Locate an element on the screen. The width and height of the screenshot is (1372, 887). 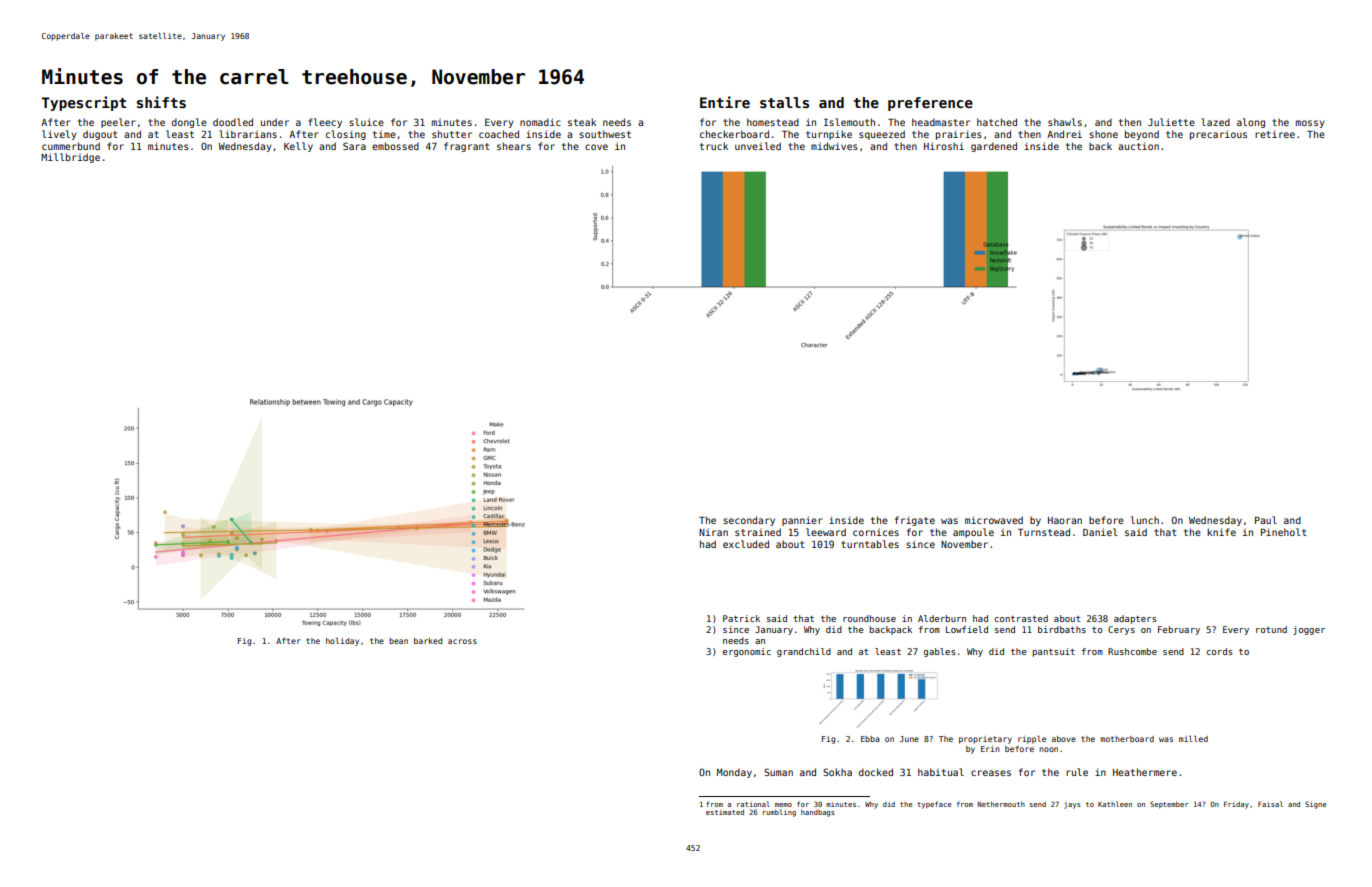
Millbridge is located at coordinates (70, 158).
